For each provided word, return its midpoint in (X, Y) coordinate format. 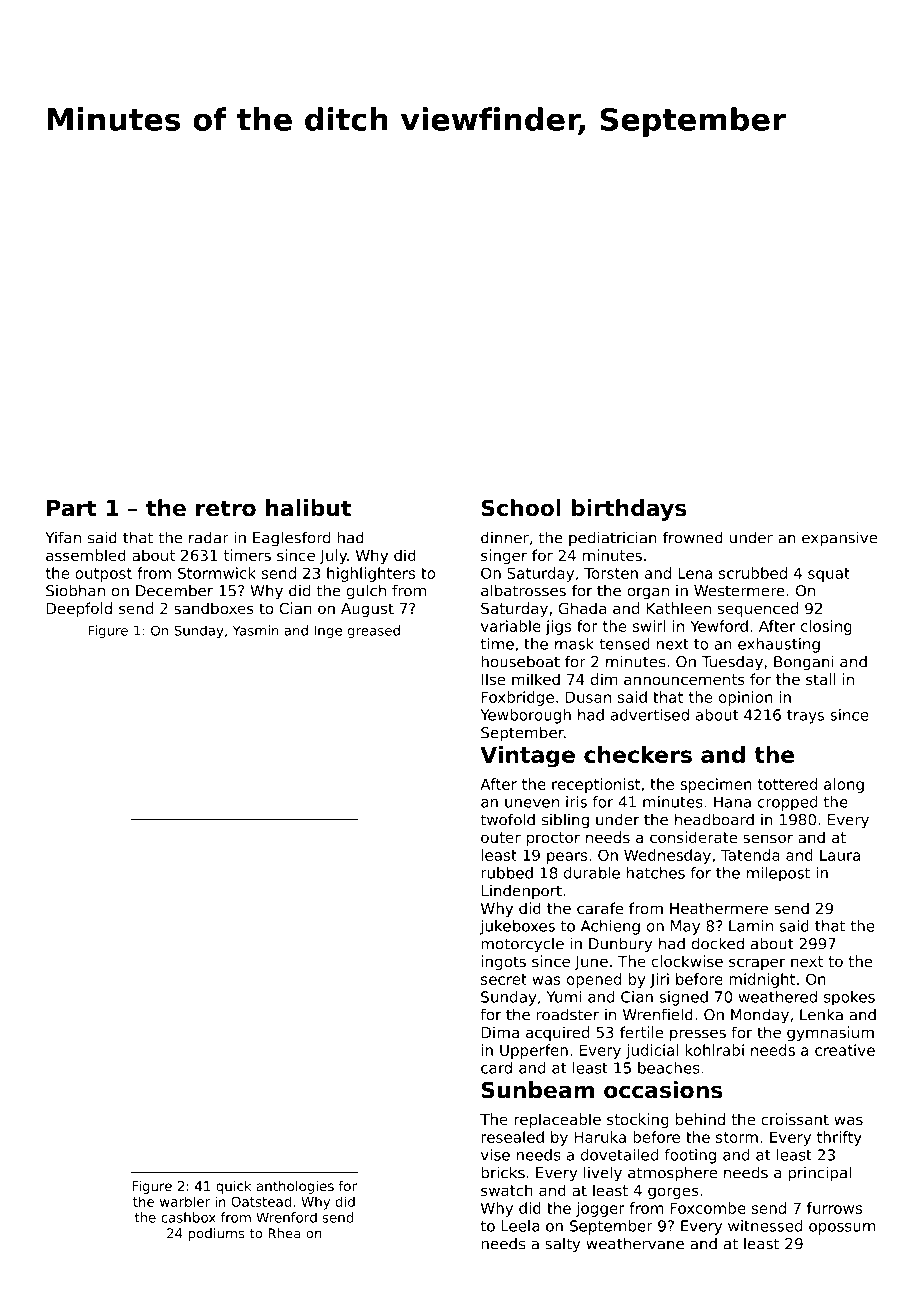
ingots (503, 962)
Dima (500, 1032)
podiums (216, 1234)
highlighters (371, 574)
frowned (693, 537)
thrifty (839, 1138)
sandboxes (214, 608)
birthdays (629, 510)
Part (71, 508)
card (496, 1068)
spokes (849, 998)
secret (504, 979)
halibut (308, 508)
